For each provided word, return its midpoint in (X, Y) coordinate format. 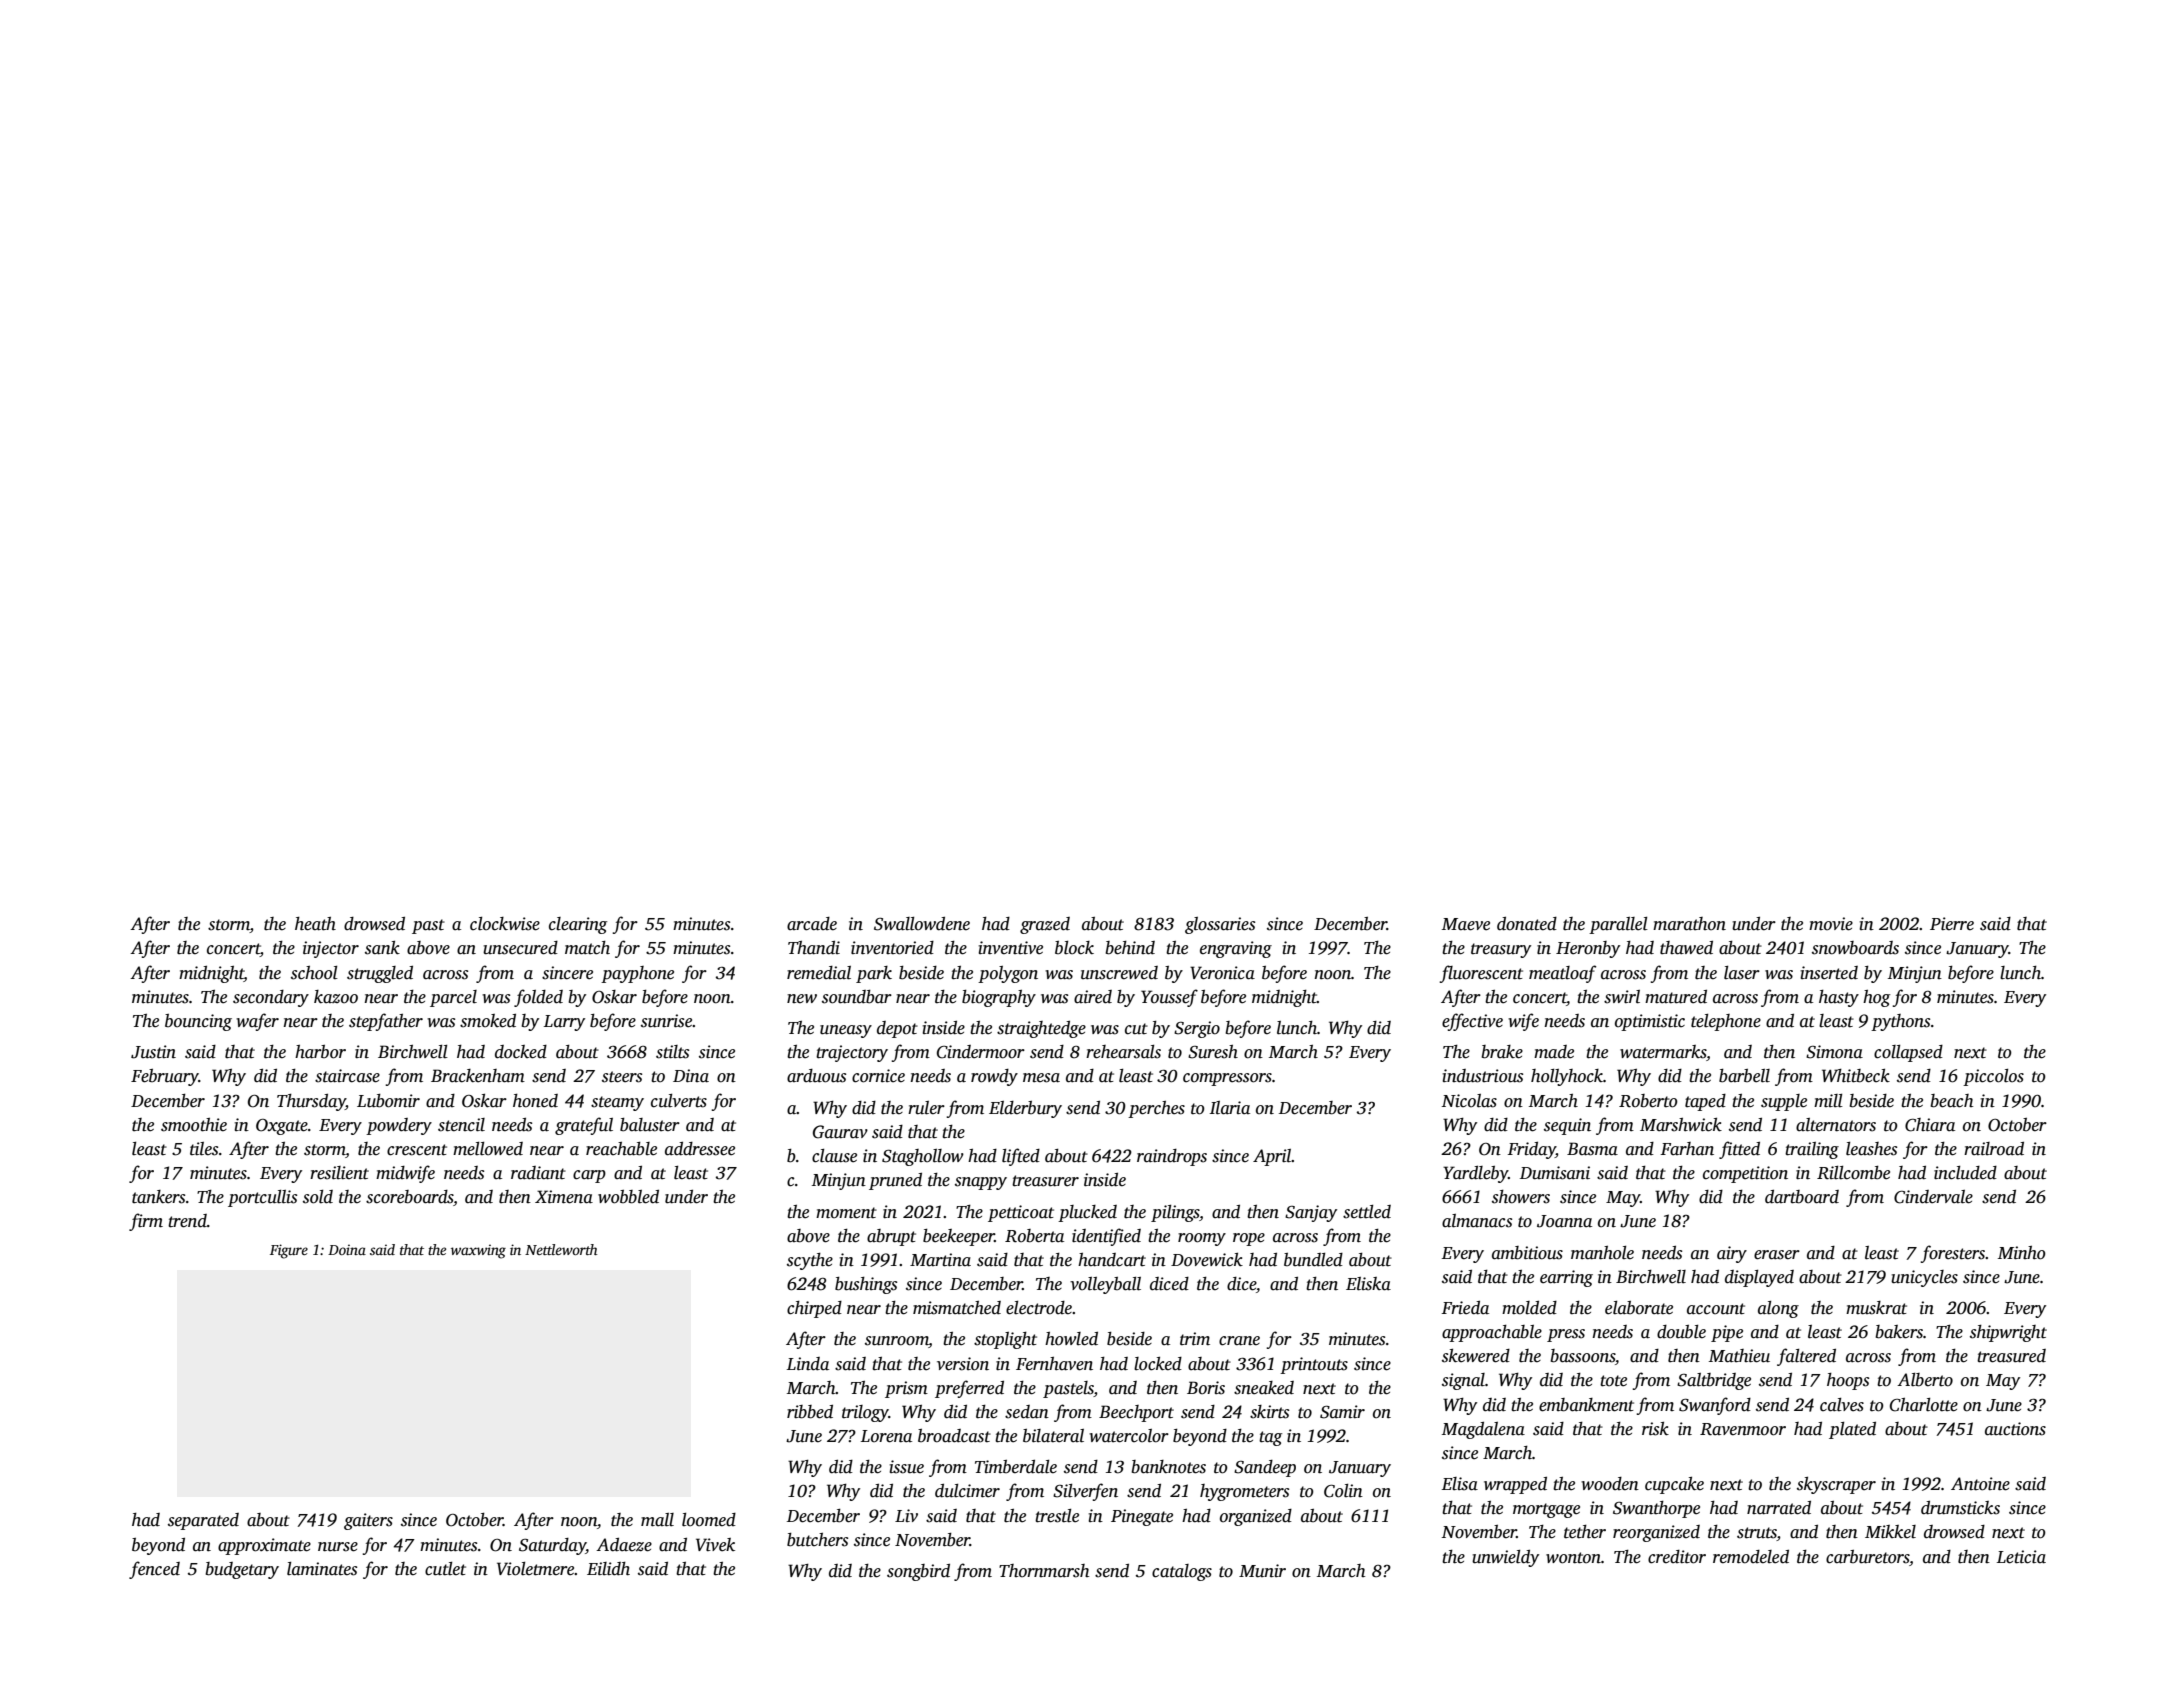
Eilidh (608, 1569)
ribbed (810, 1412)
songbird (918, 1572)
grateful (584, 1126)
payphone (637, 974)
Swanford (1715, 1406)
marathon (1689, 924)
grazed (1045, 925)
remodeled (1751, 1557)
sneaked (1264, 1388)
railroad (1994, 1149)
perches (1156, 1109)
